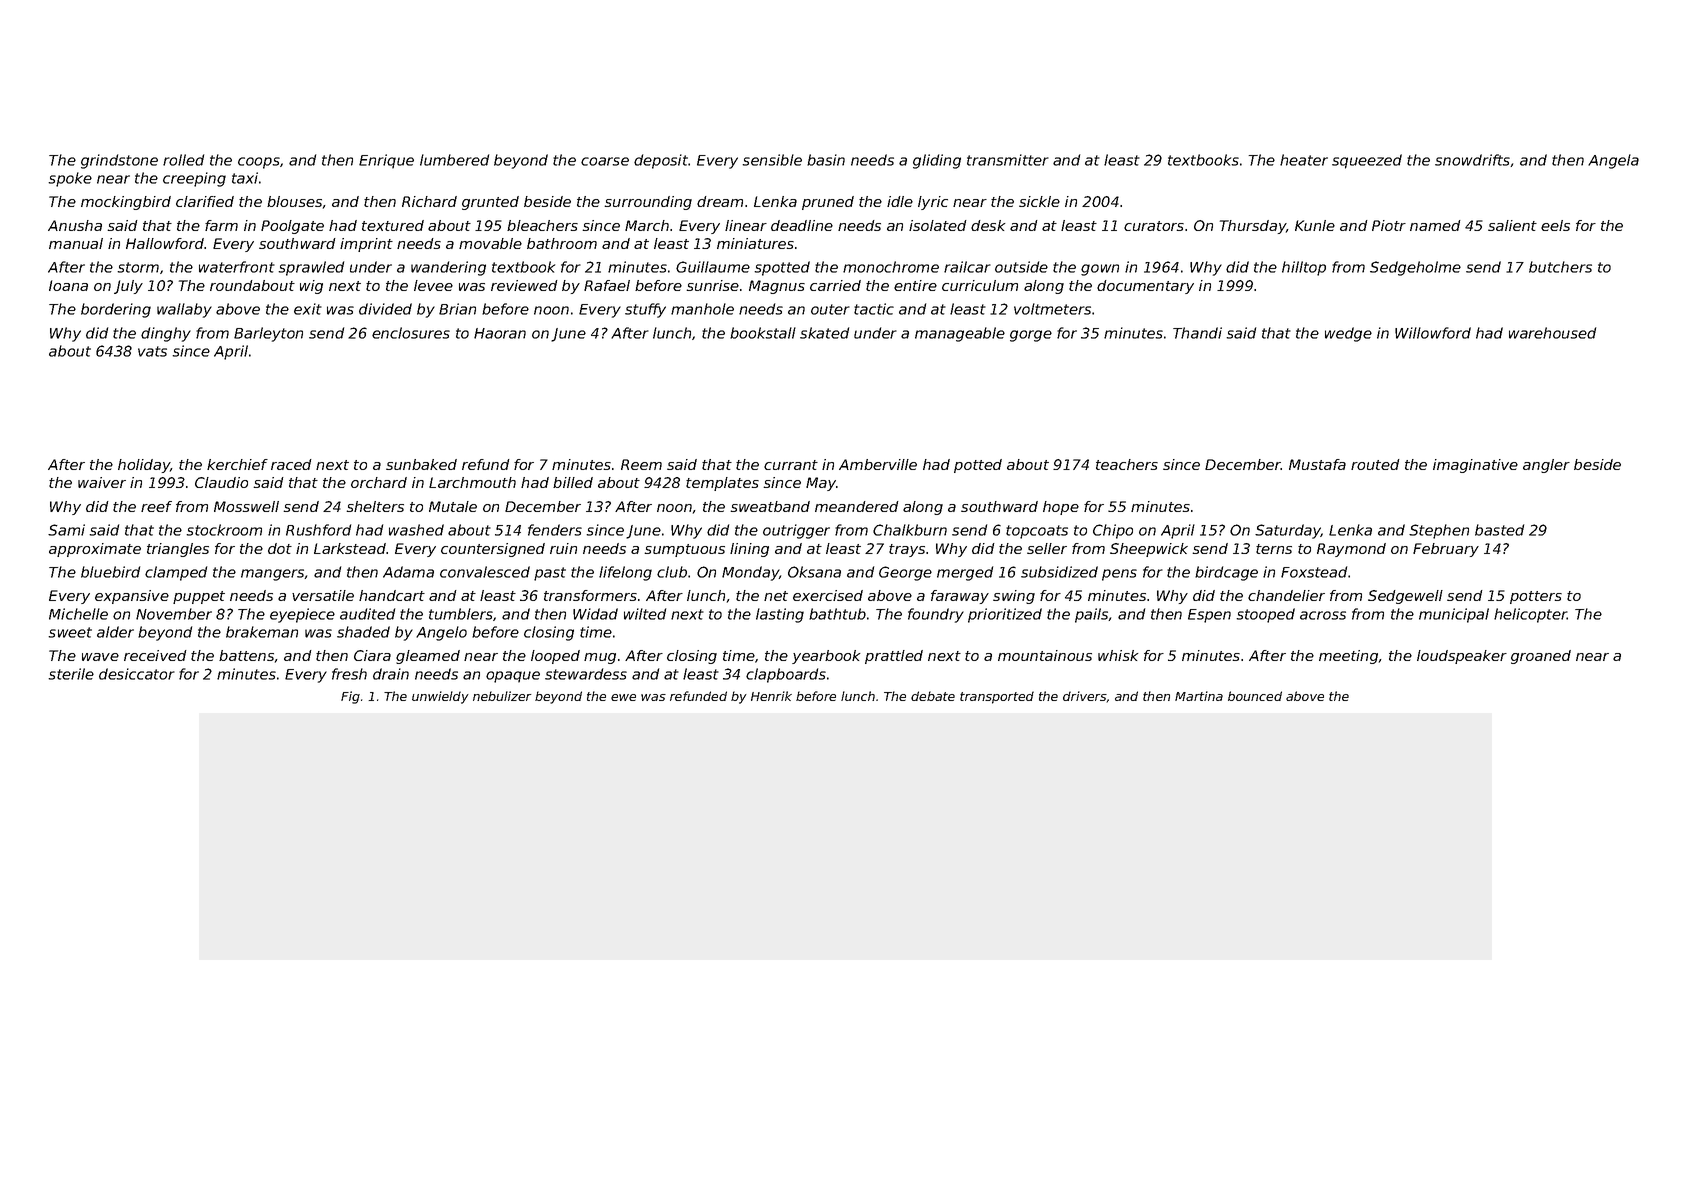 The image size is (1691, 1196). What do you see at coordinates (720, 201) in the document?
I see `dream` at bounding box center [720, 201].
